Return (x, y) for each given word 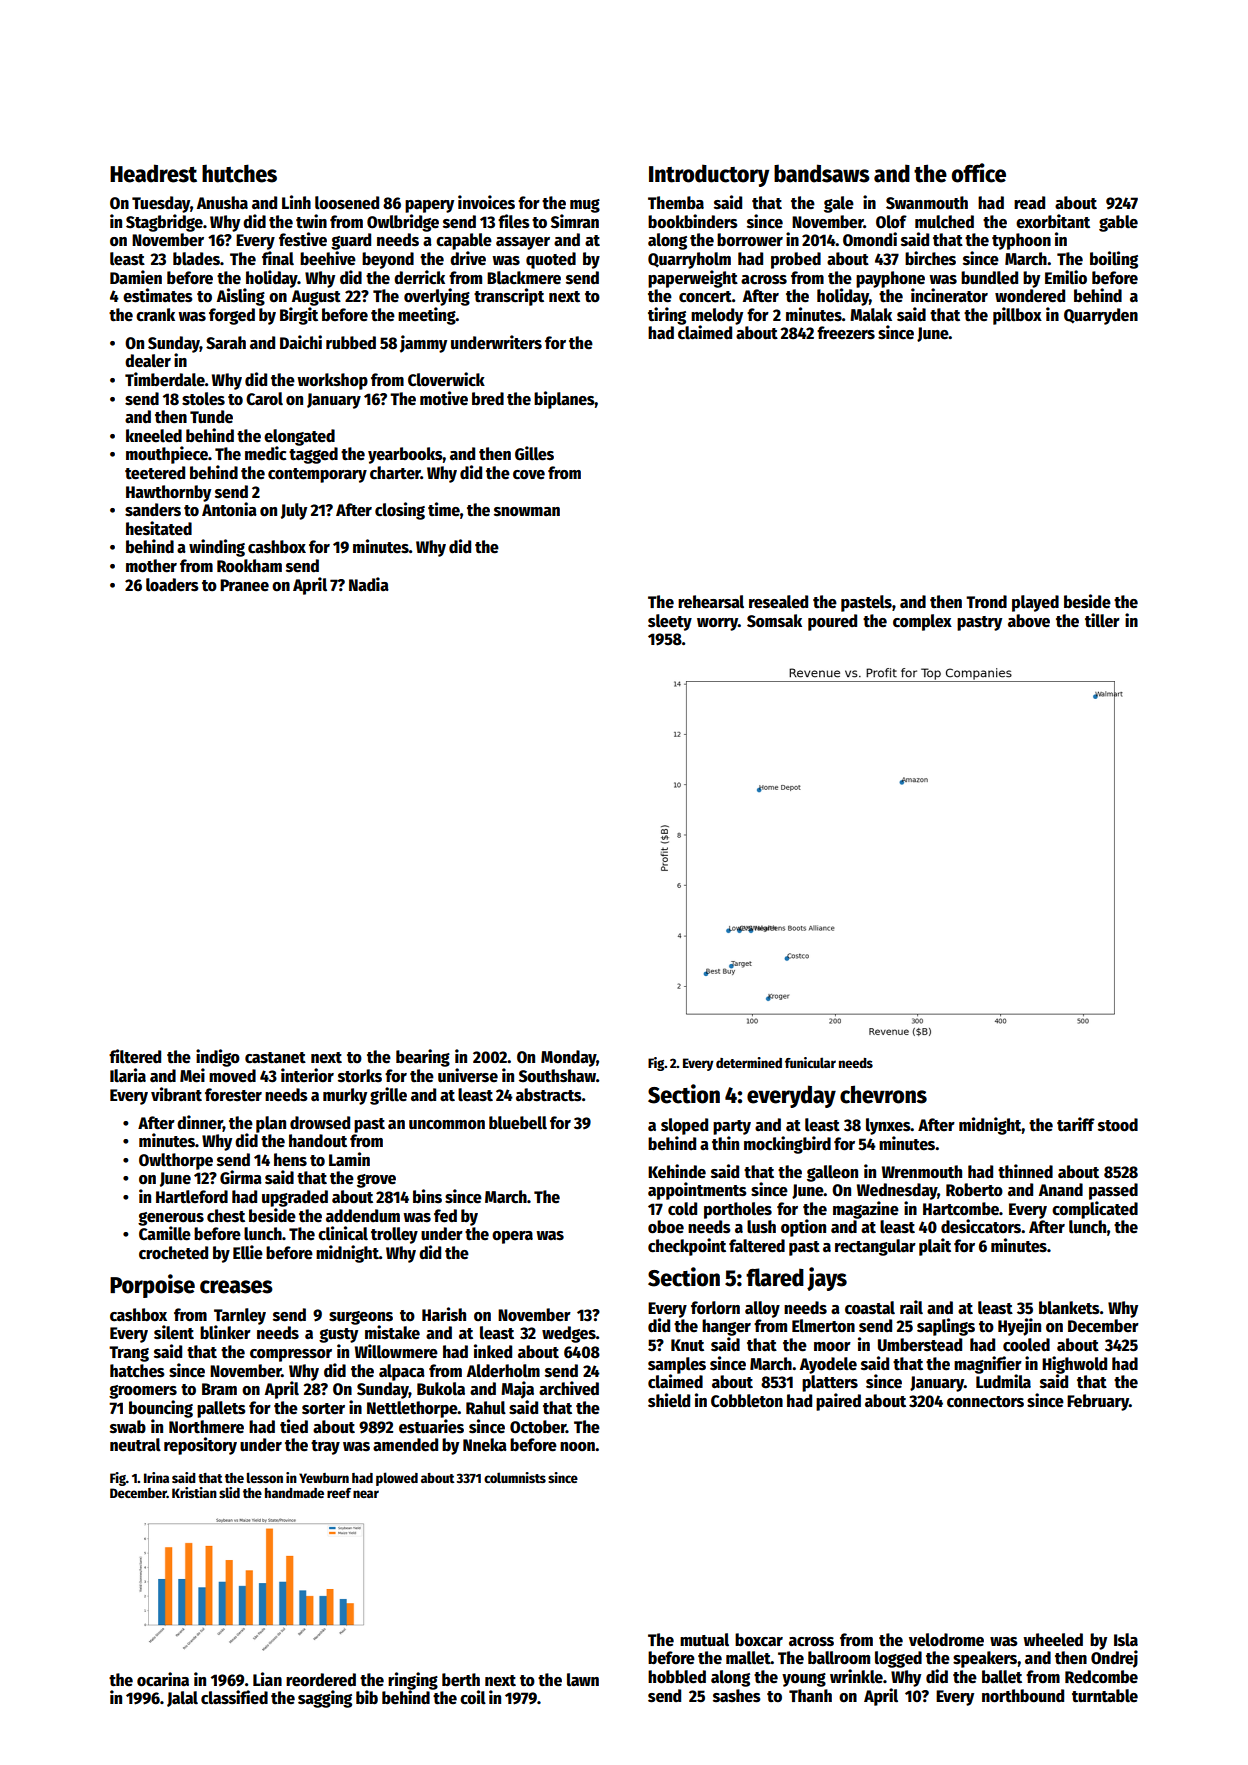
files (514, 221)
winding (217, 548)
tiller (1102, 620)
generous (171, 1219)
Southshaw (557, 1076)
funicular (810, 1062)
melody (717, 316)
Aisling (241, 297)
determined (749, 1062)
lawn (583, 1680)
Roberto (974, 1190)
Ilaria (128, 1075)
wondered (1030, 296)
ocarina (163, 1679)
